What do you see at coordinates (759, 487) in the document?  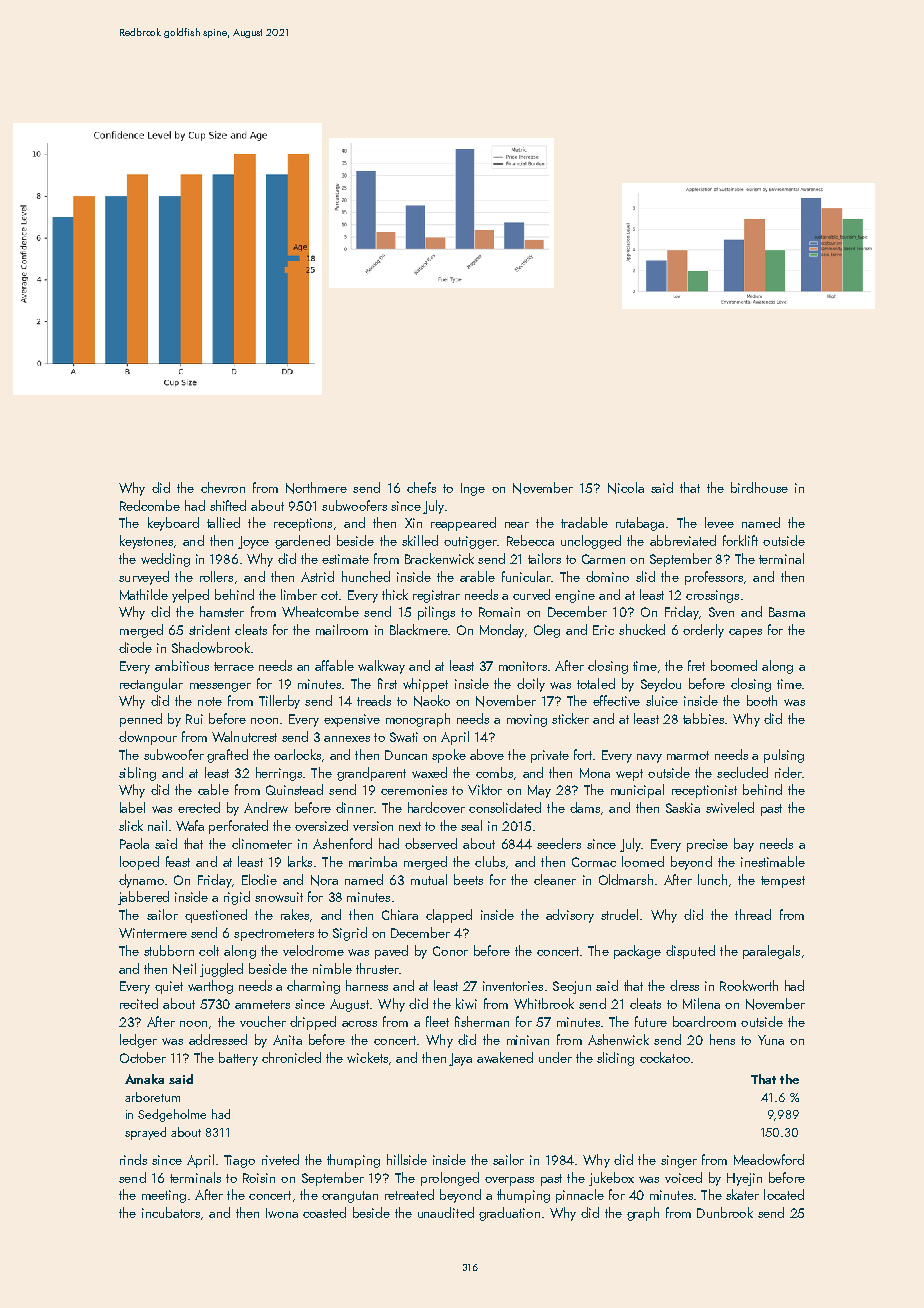 I see `birdhouse` at bounding box center [759, 487].
